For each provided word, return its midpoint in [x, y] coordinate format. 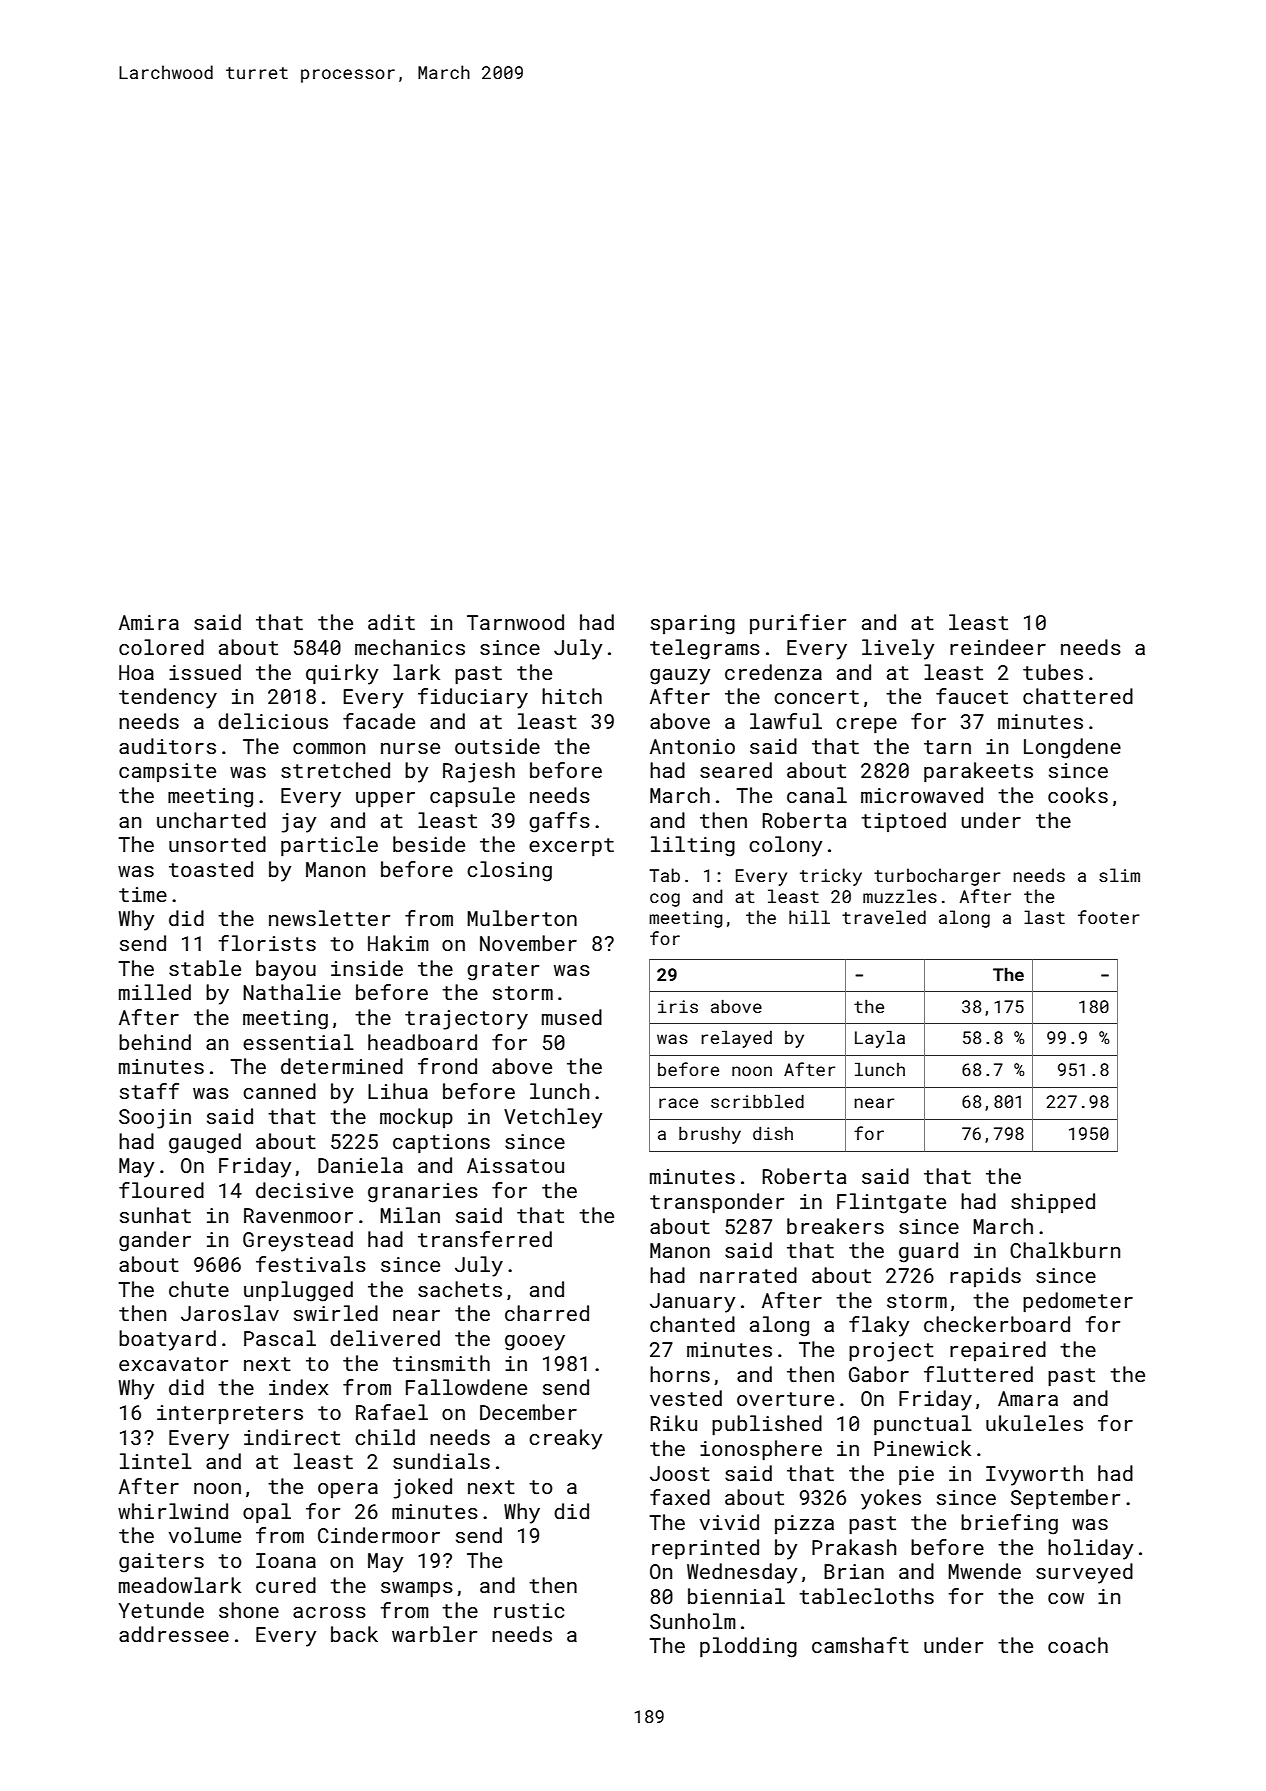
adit [391, 622]
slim [1119, 875]
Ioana [286, 1560]
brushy [710, 1135]
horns [680, 1374]
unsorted [217, 844]
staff [149, 1091]
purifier [798, 624]
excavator [173, 1364]
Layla [880, 1039]
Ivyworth [1034, 1475]
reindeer [998, 647]
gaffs [559, 822]
